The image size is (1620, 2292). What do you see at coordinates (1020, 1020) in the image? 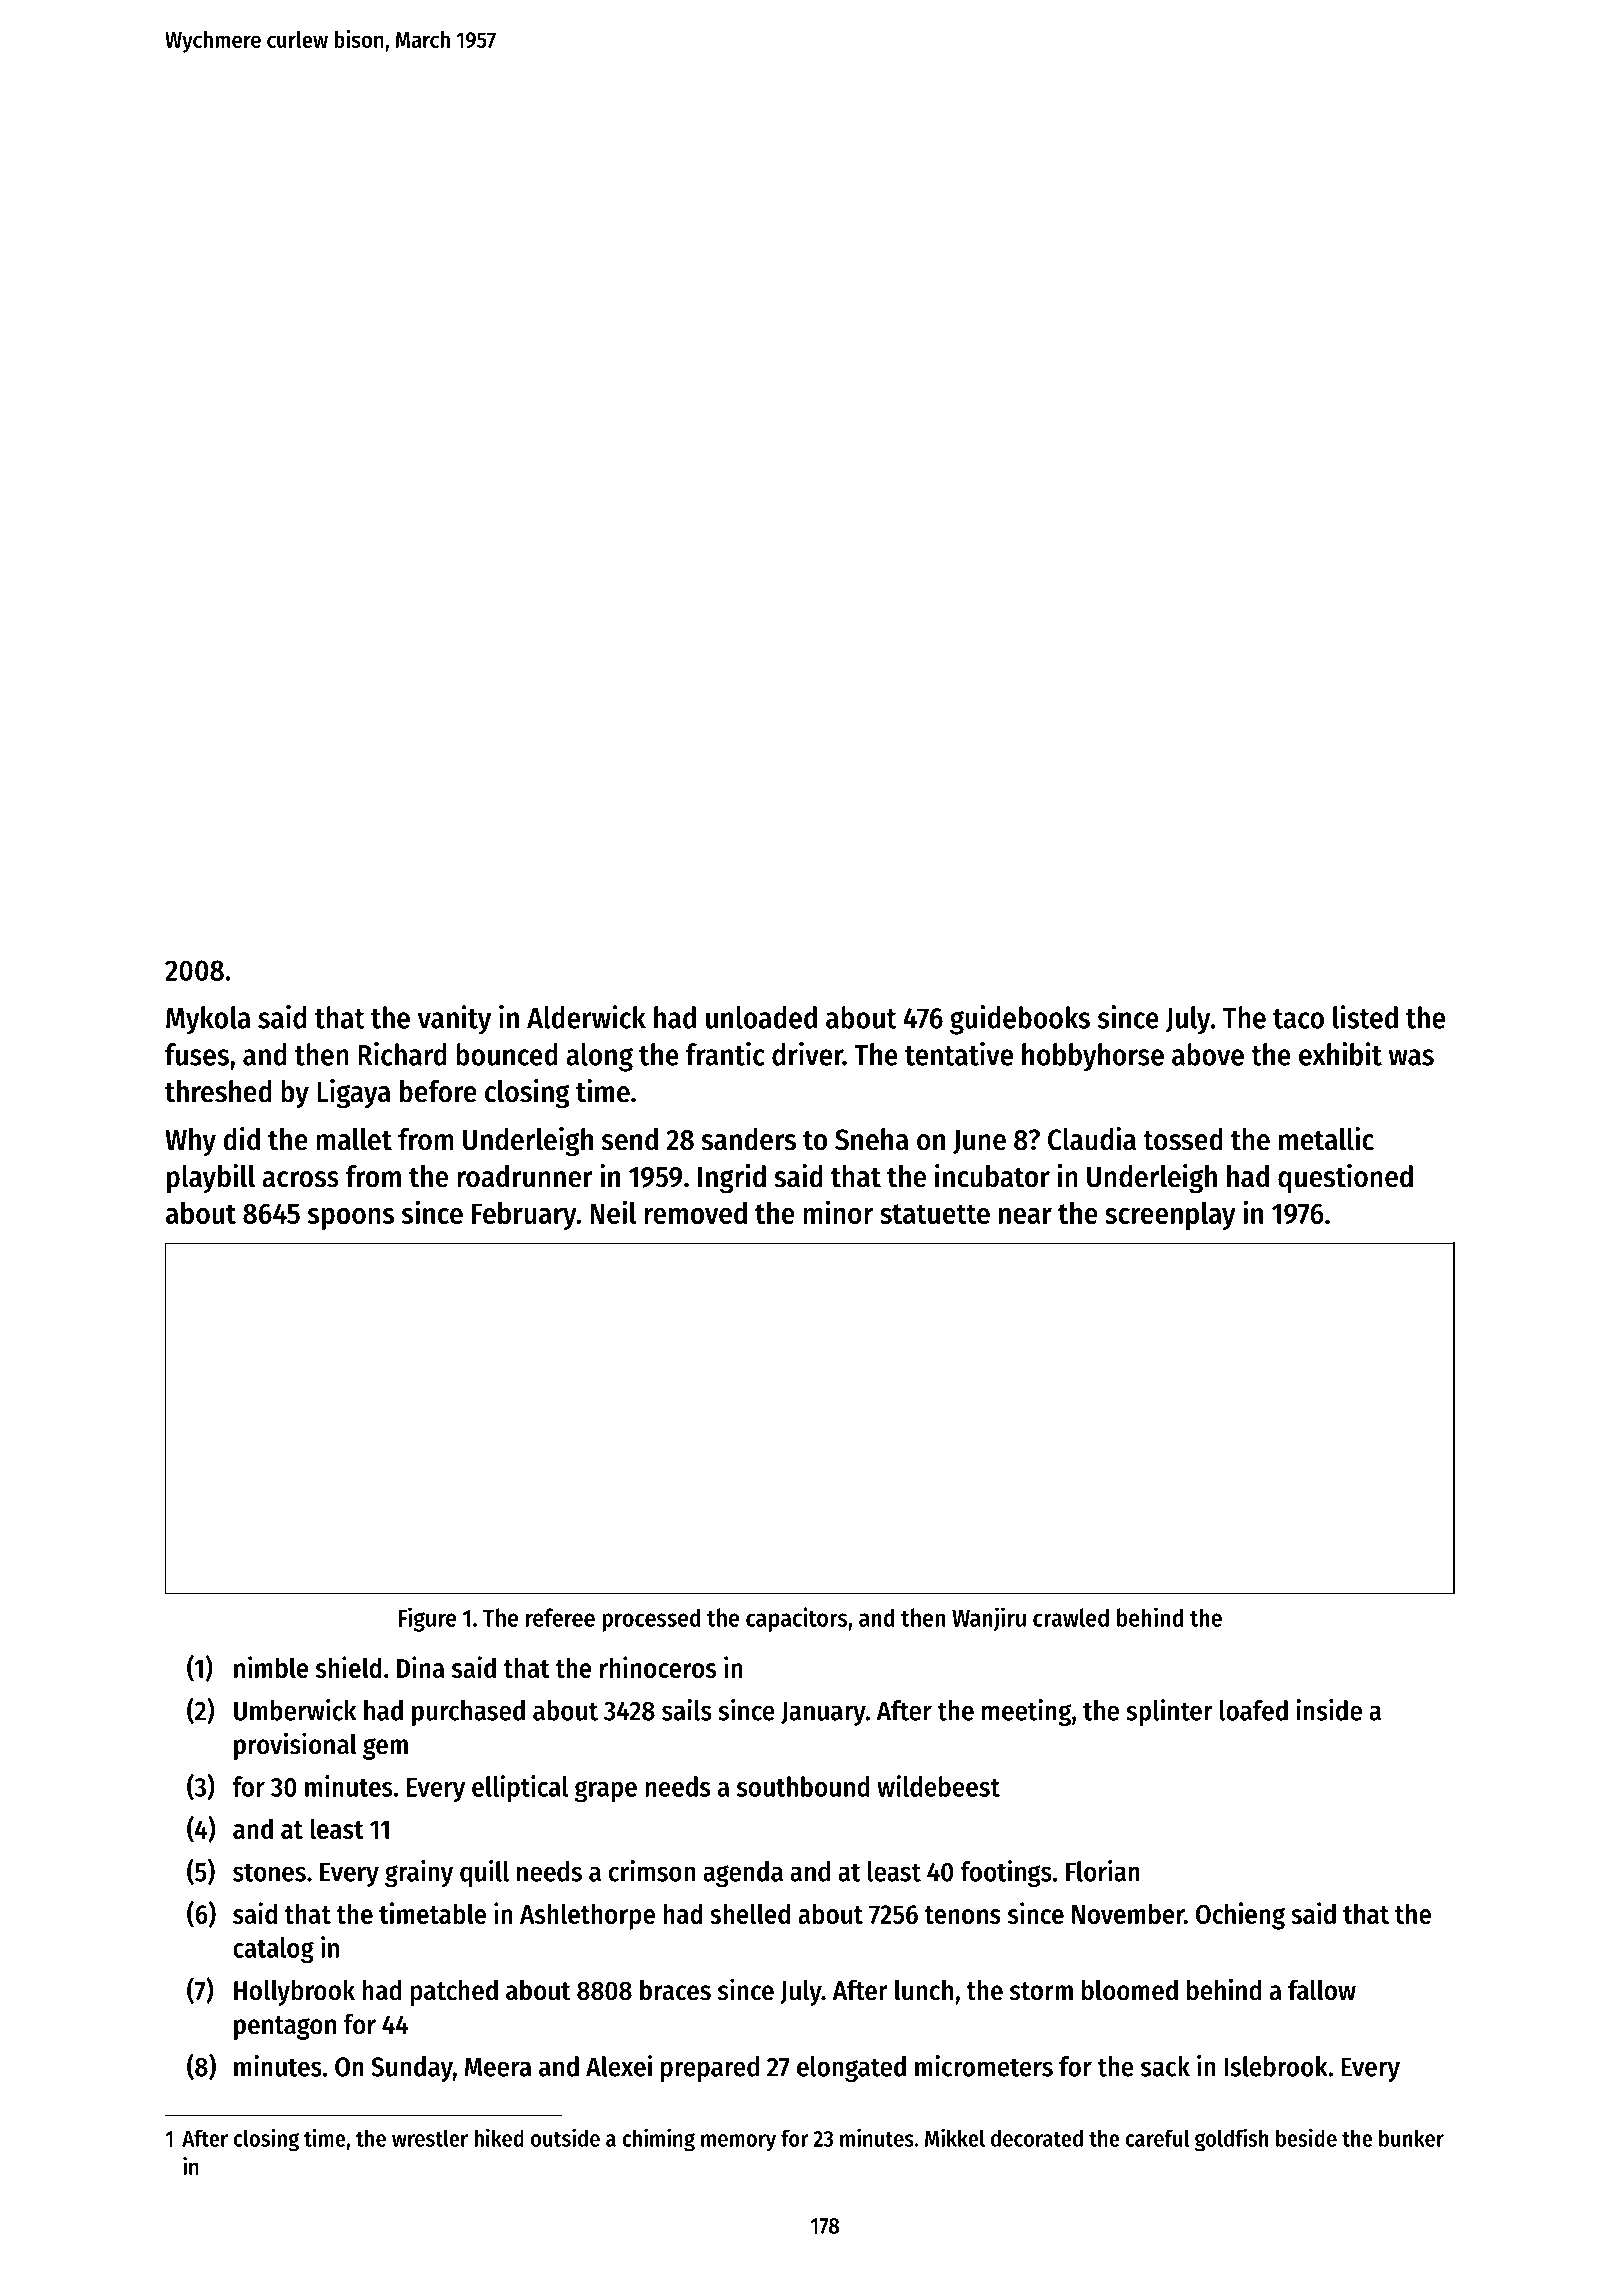
I see `guidebooks` at bounding box center [1020, 1020].
